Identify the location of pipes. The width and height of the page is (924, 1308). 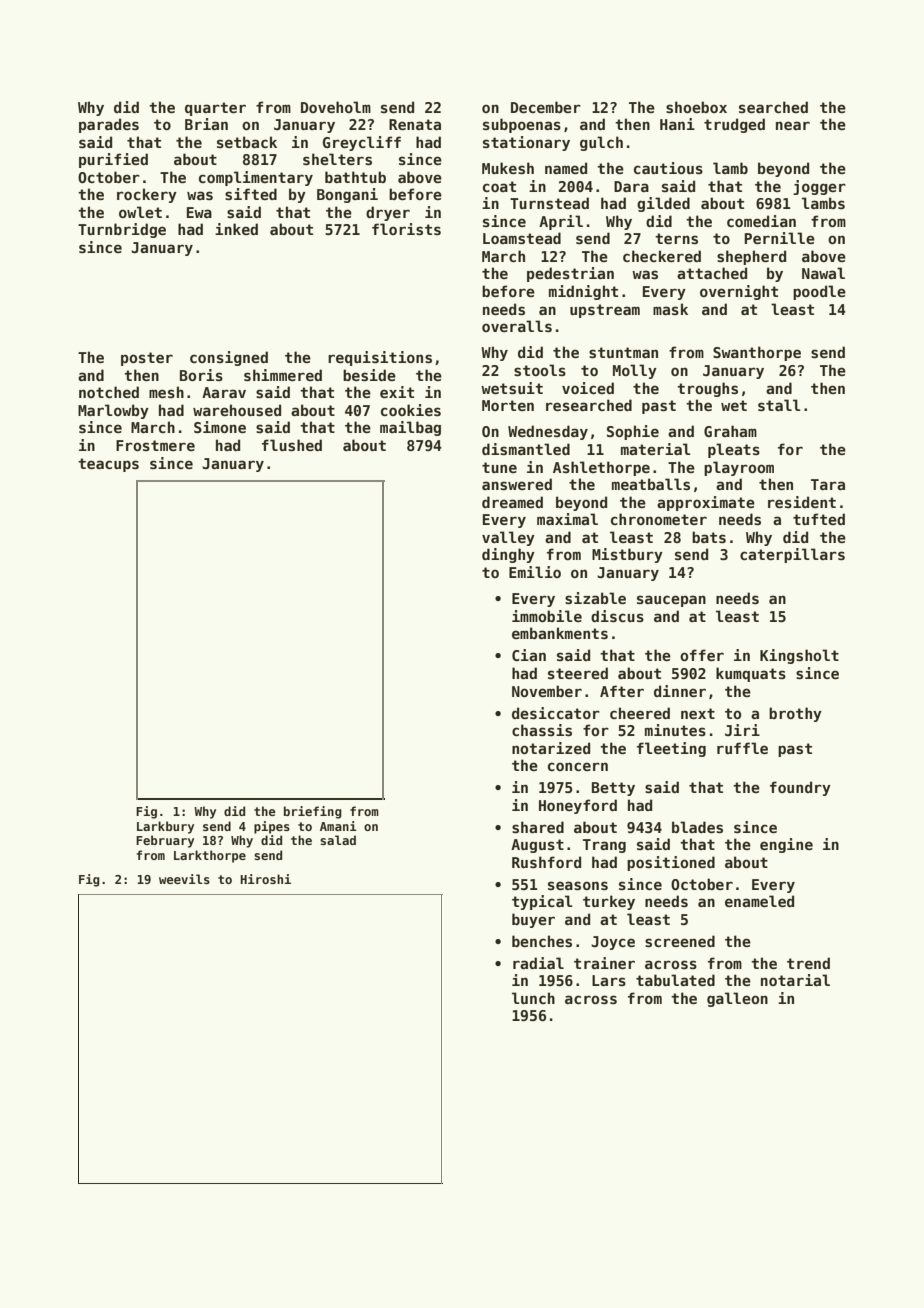
(272, 827).
